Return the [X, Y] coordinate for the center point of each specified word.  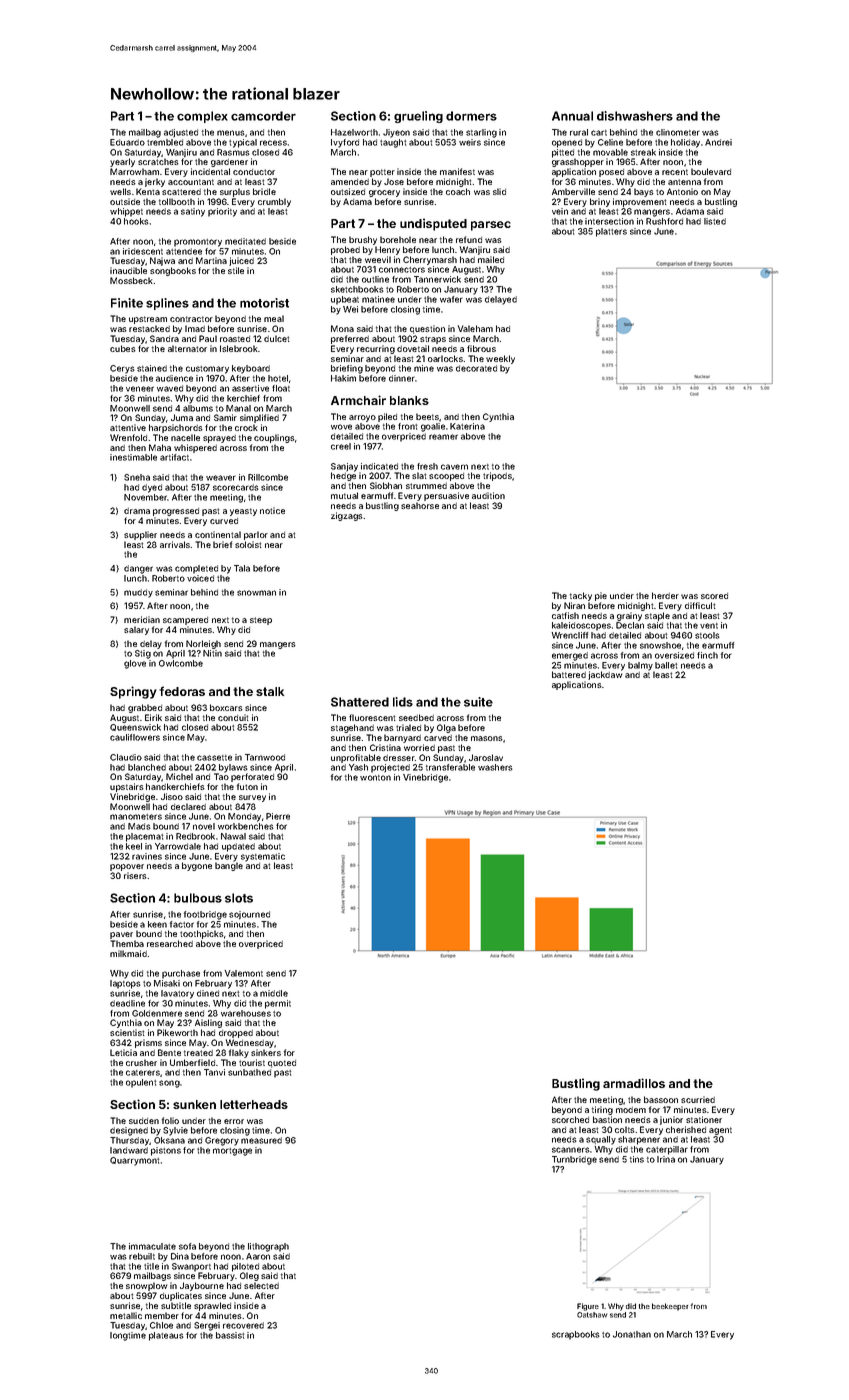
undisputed [433, 224]
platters [611, 232]
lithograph [268, 1247]
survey [252, 798]
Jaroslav [486, 757]
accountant [191, 182]
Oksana [169, 1140]
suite [478, 702]
